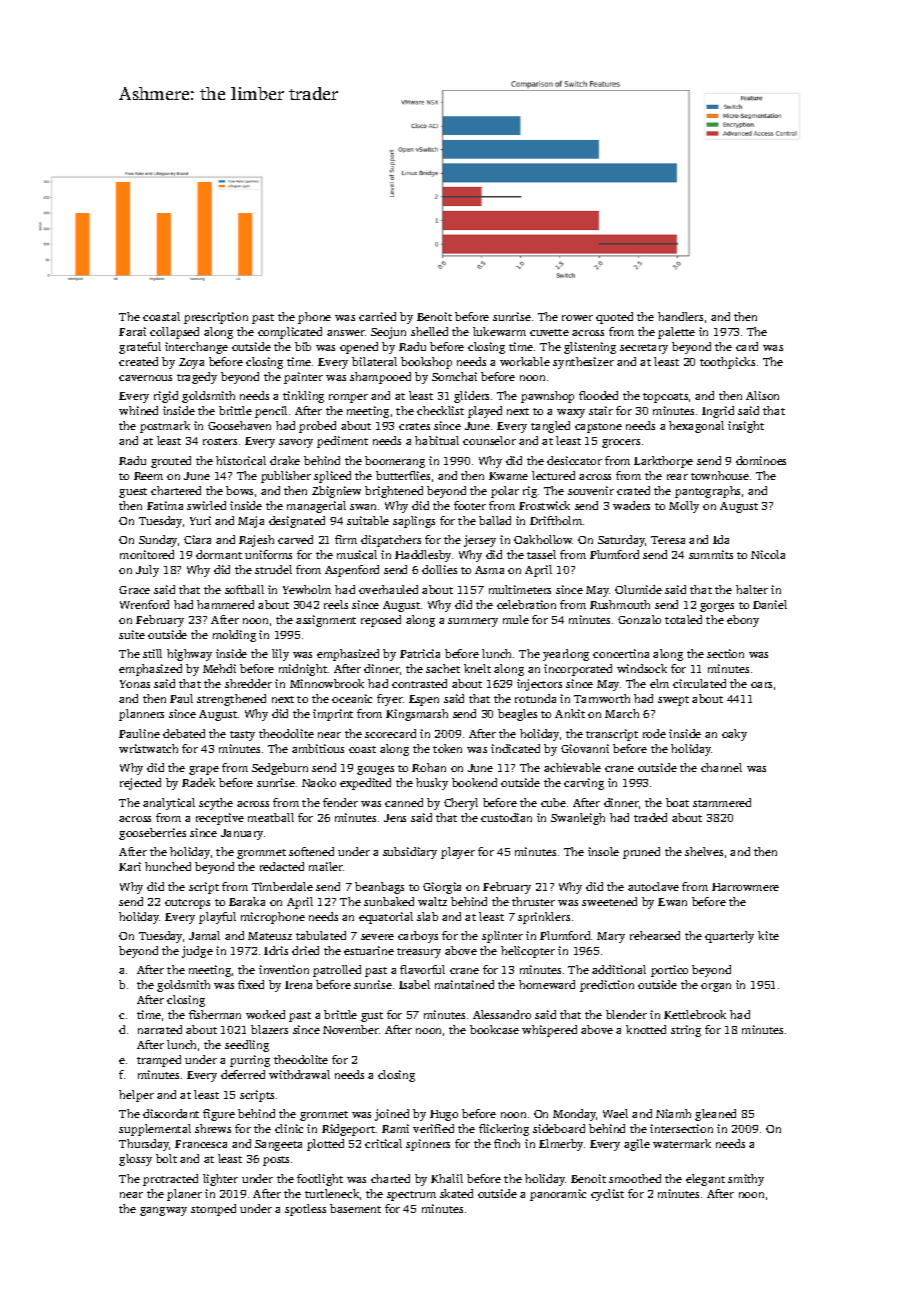 The width and height of the screenshot is (908, 1316). I want to click on romper, so click(348, 398).
